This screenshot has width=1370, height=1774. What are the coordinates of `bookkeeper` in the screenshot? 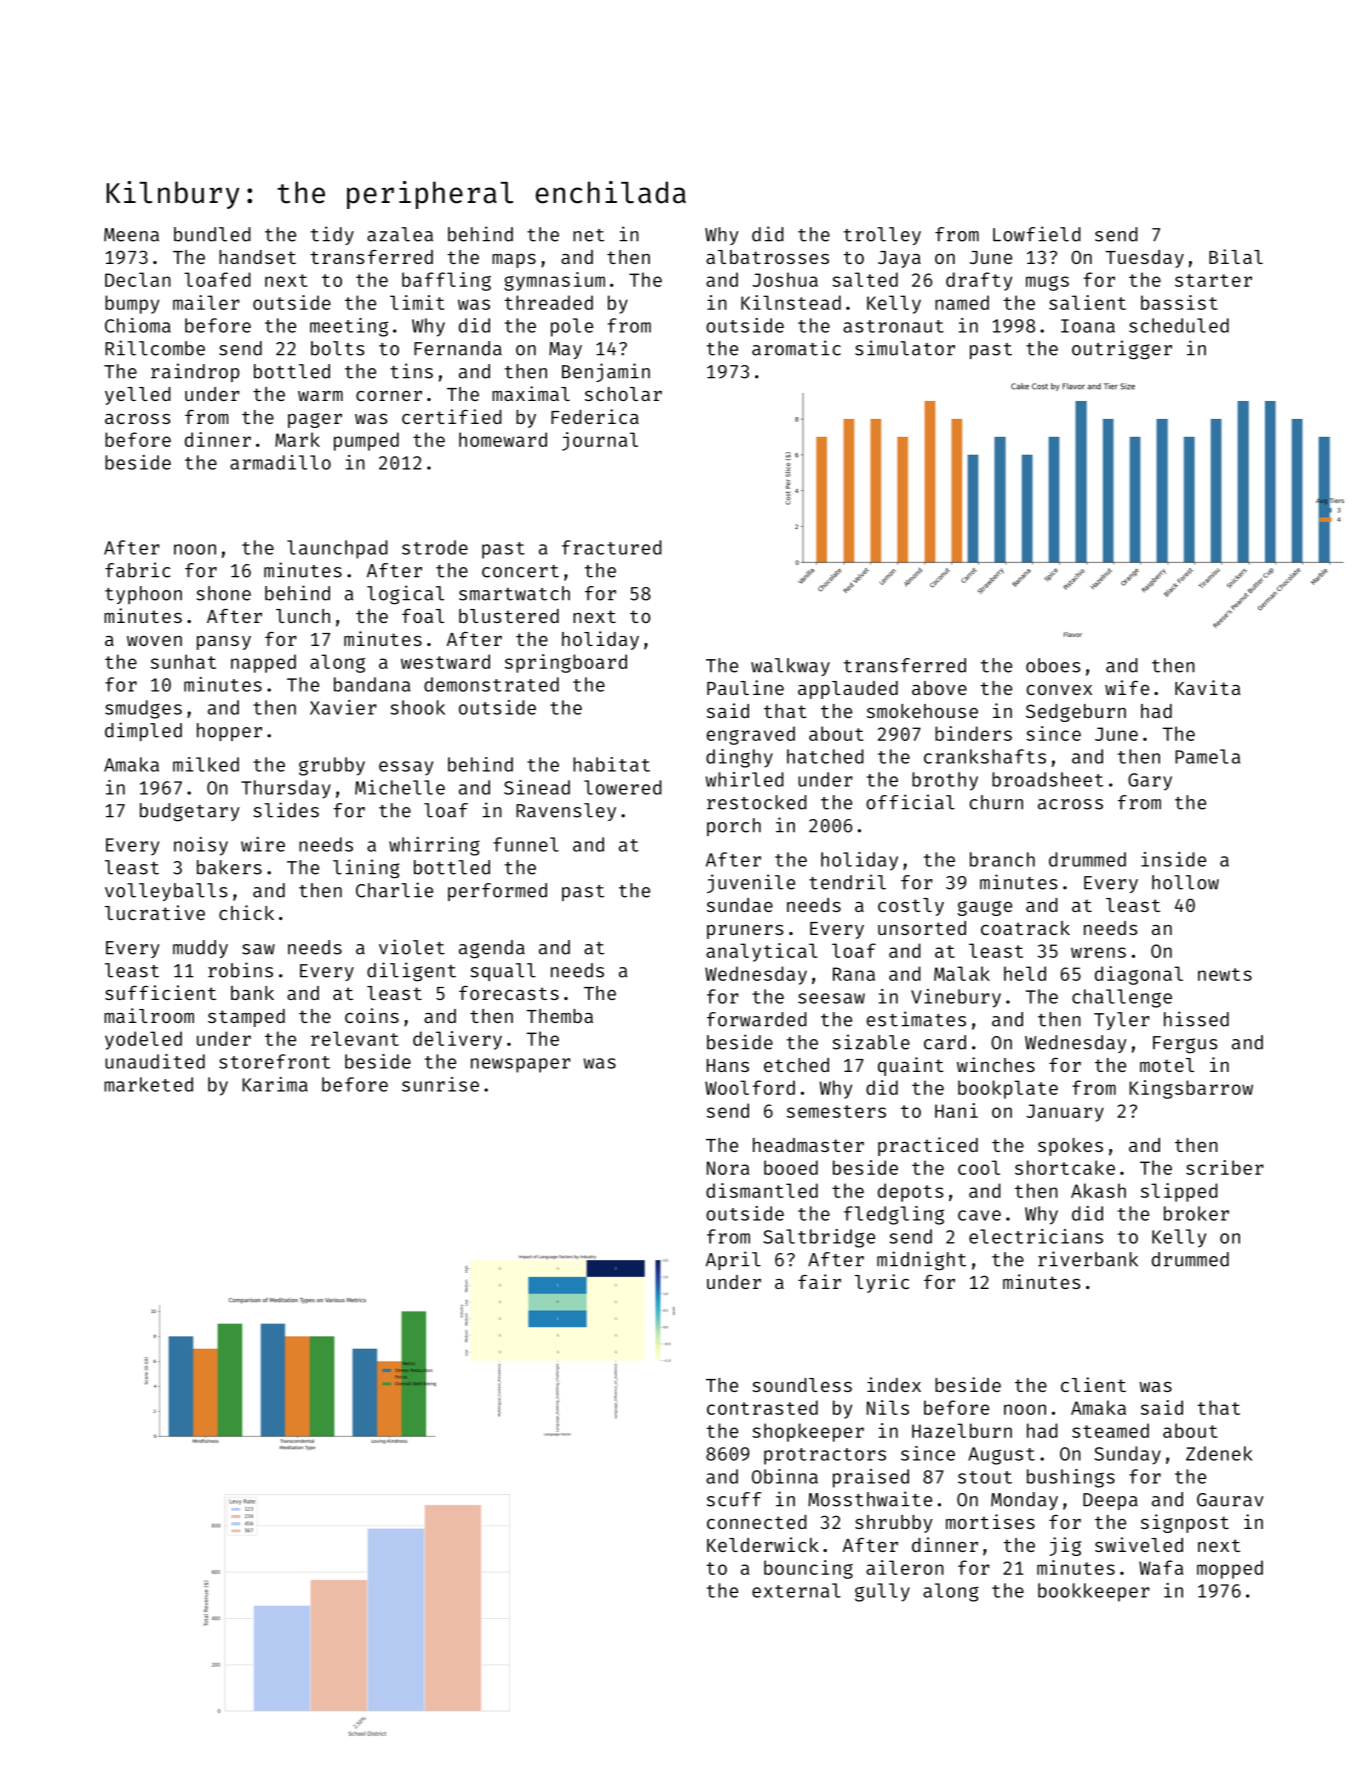 It's located at (1094, 1592).
